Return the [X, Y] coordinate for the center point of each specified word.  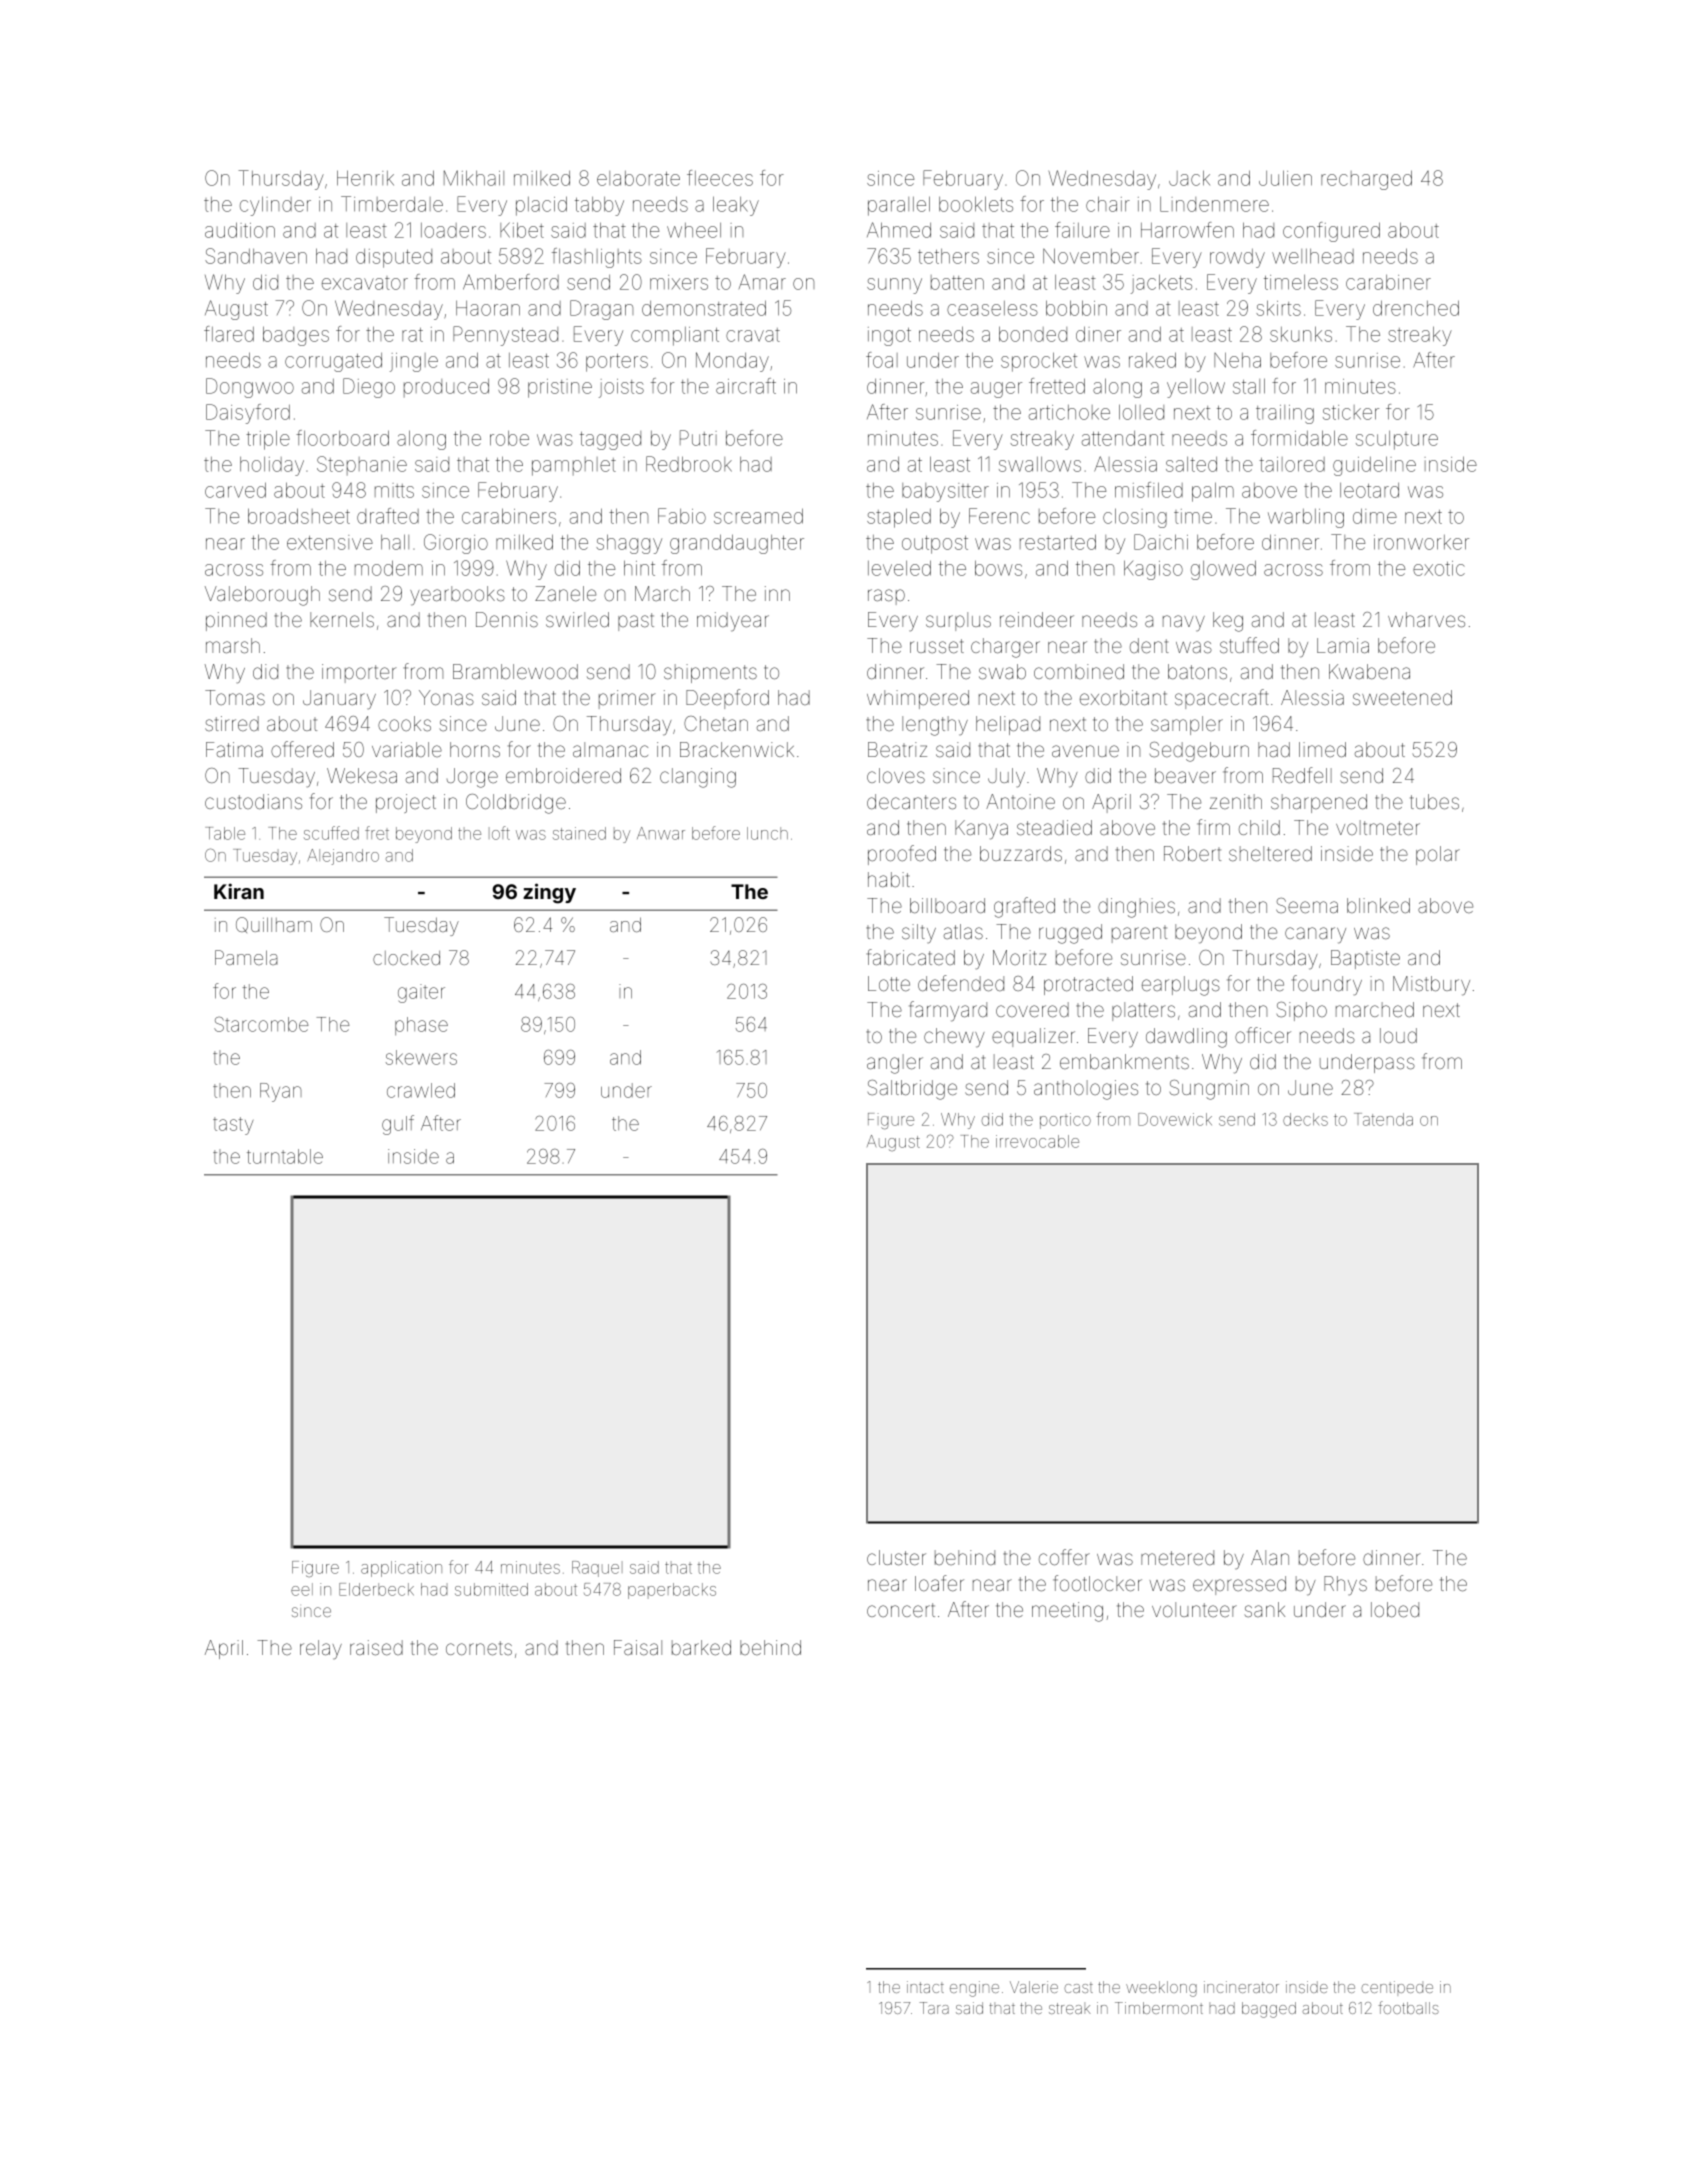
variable [407, 749]
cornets [479, 1648]
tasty [233, 1126]
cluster [896, 1557]
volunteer [1194, 1609]
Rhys [1345, 1586]
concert [901, 1610]
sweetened [1402, 697]
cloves [896, 775]
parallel [899, 206]
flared [229, 334]
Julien [1285, 178]
